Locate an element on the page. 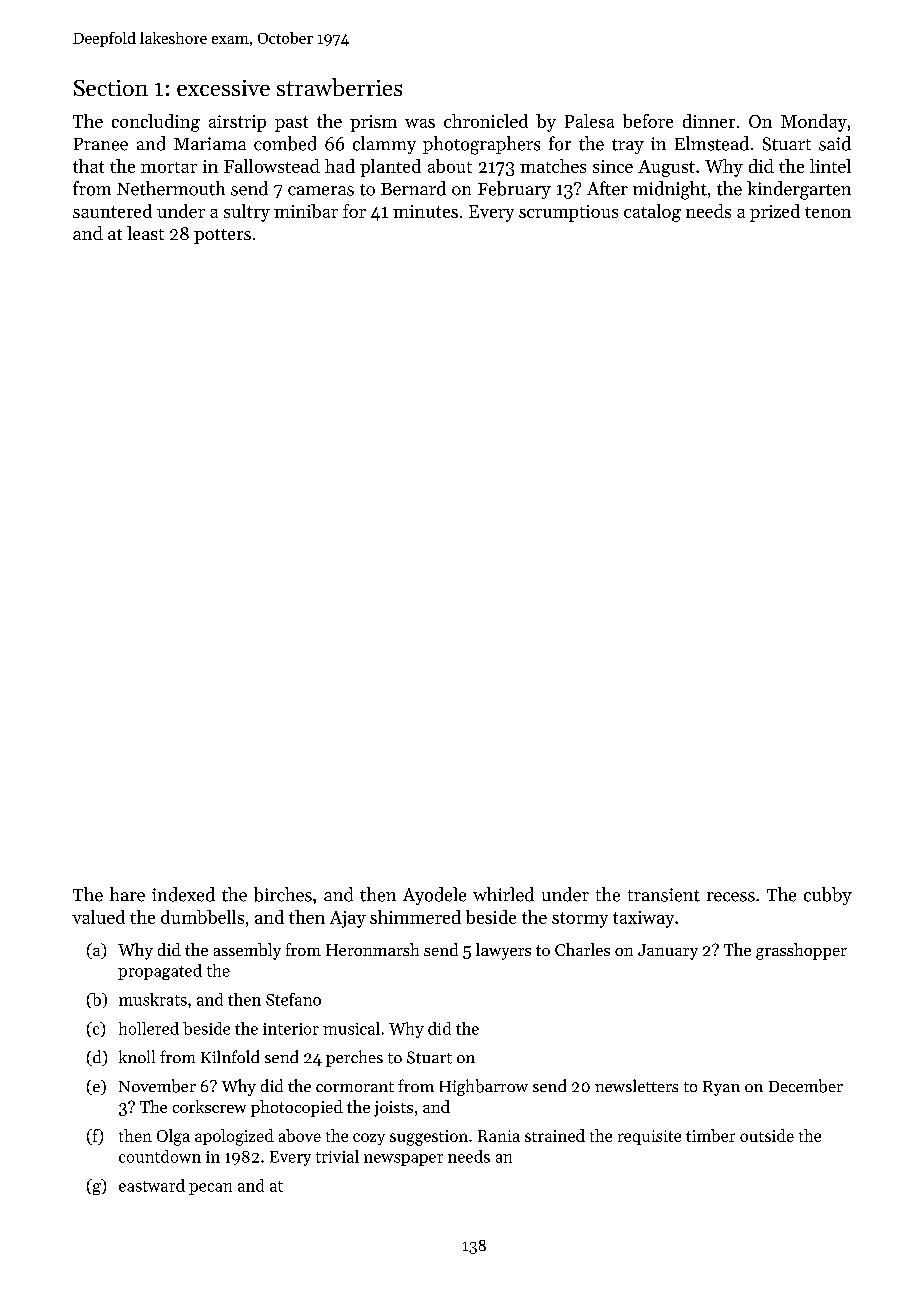  catalog is located at coordinates (652, 213).
